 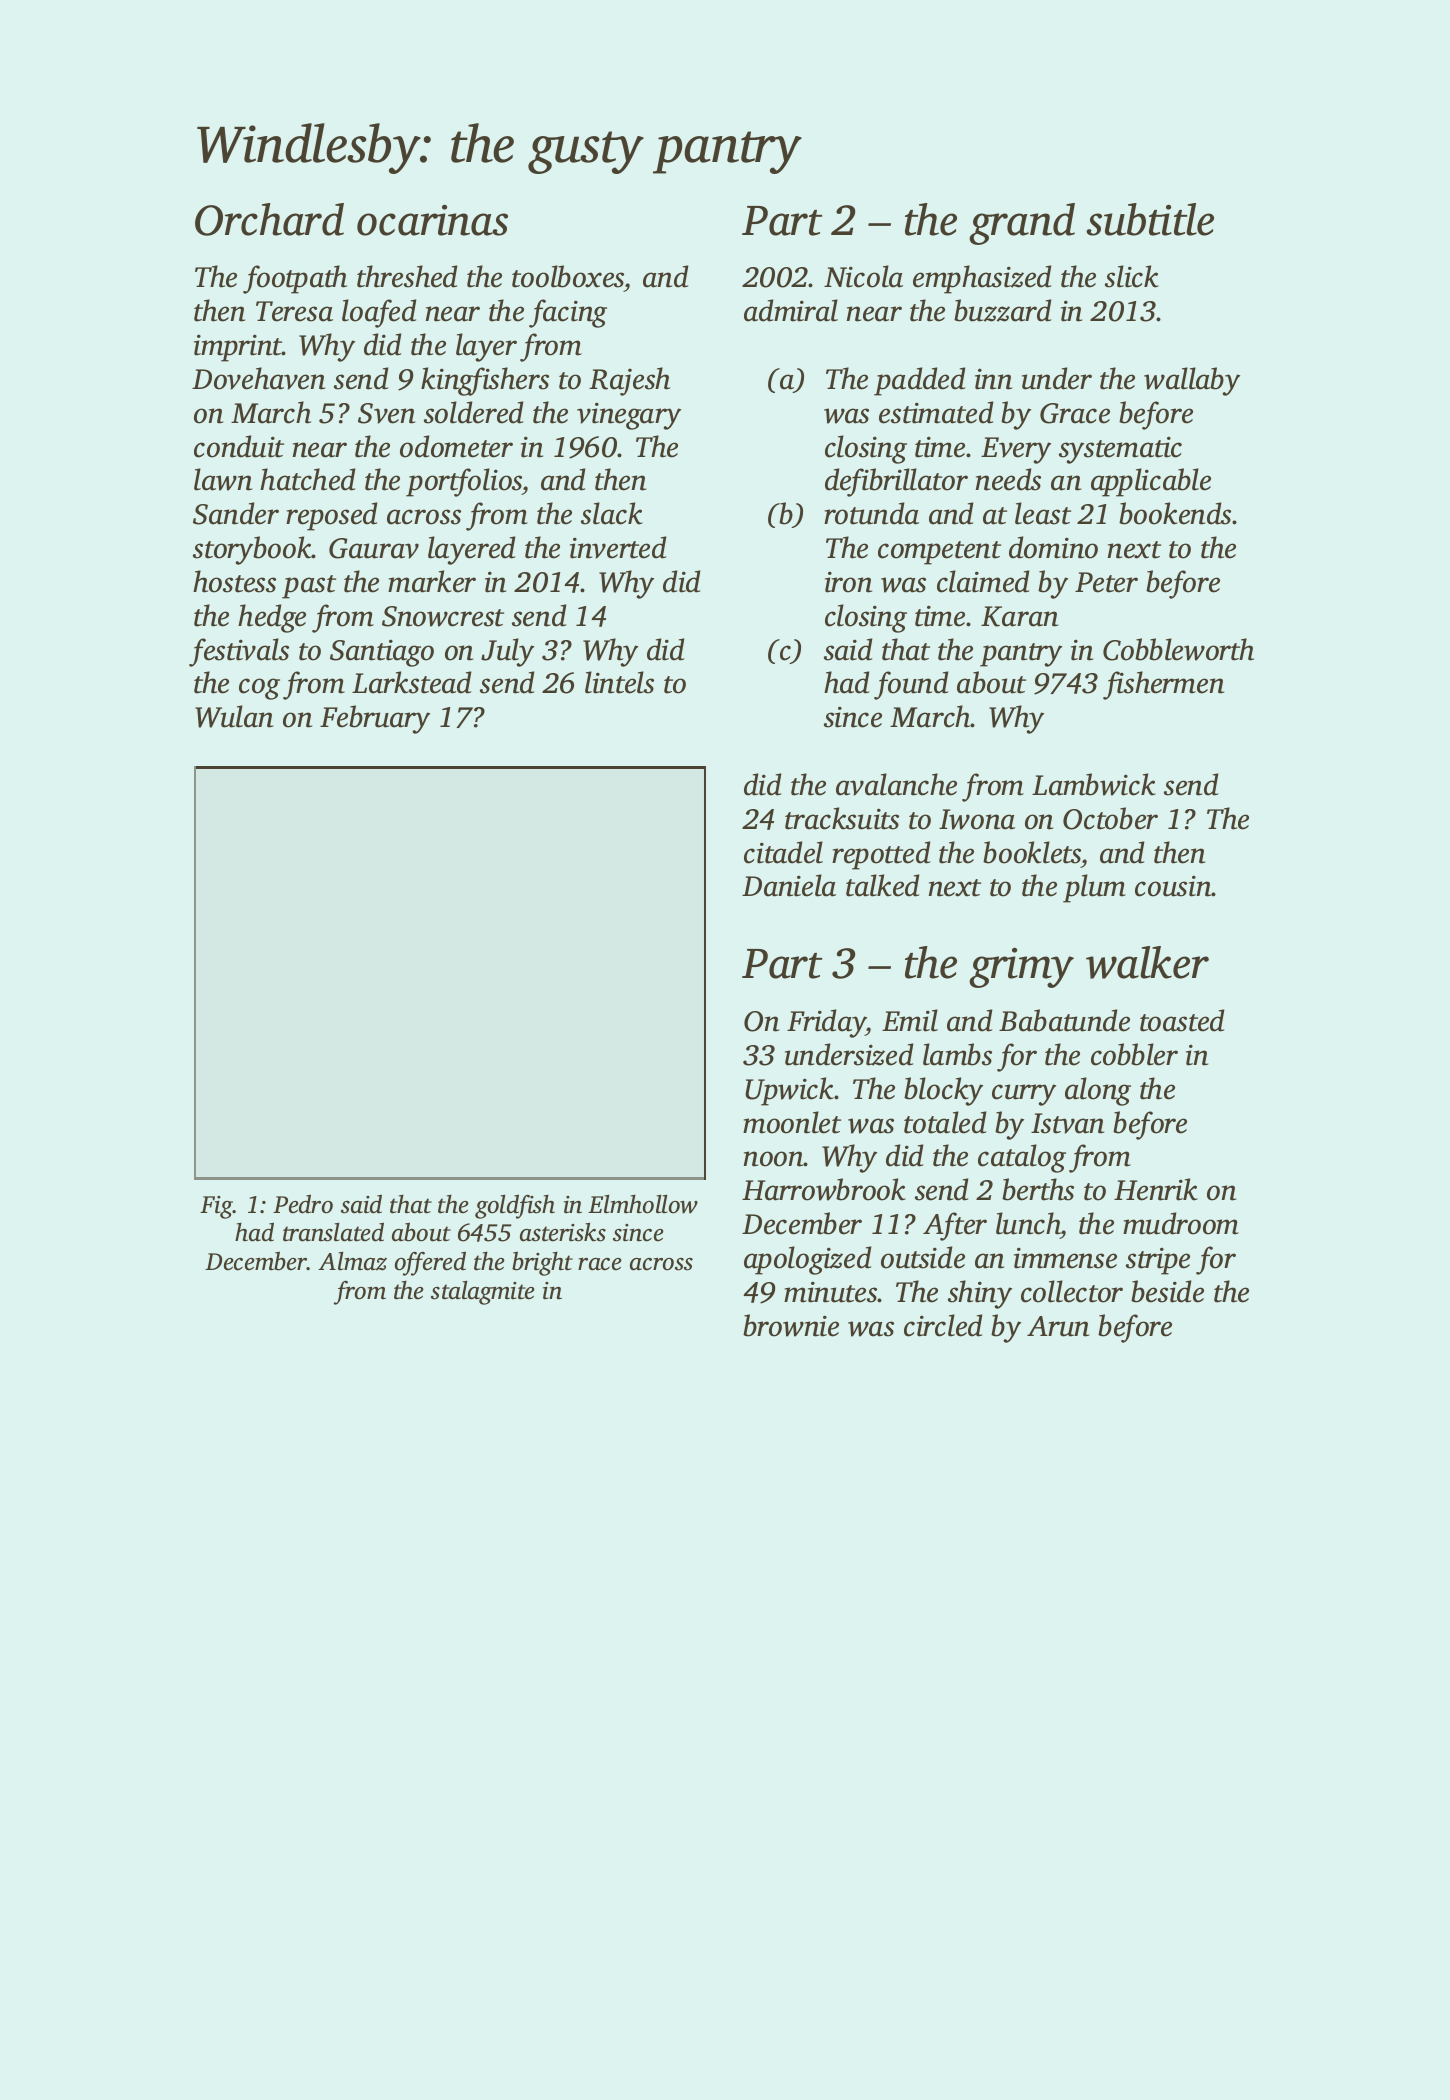 What do you see at coordinates (612, 513) in the screenshot?
I see `slack` at bounding box center [612, 513].
